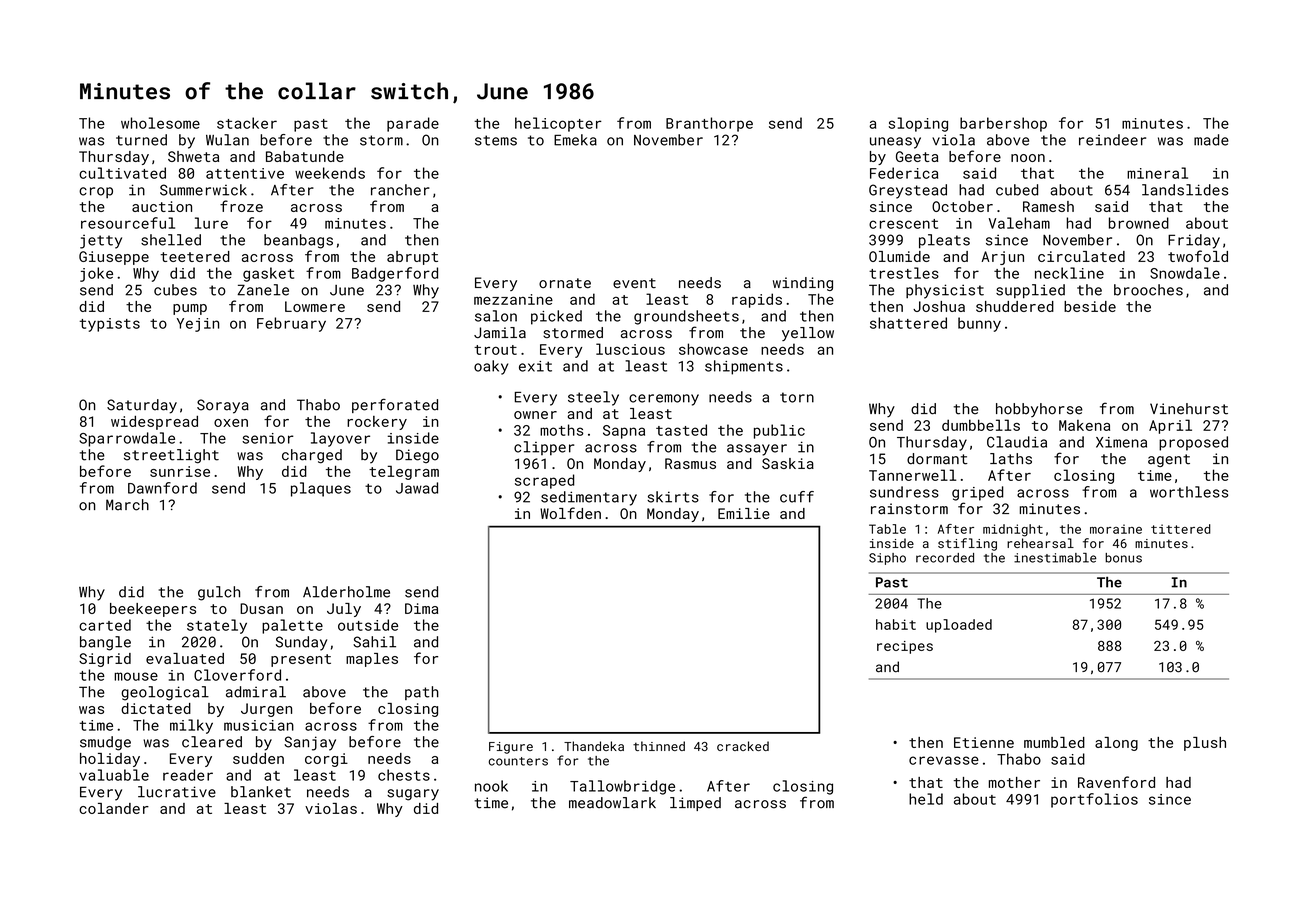 This image has height=924, width=1308. I want to click on portfolios, so click(1094, 800).
